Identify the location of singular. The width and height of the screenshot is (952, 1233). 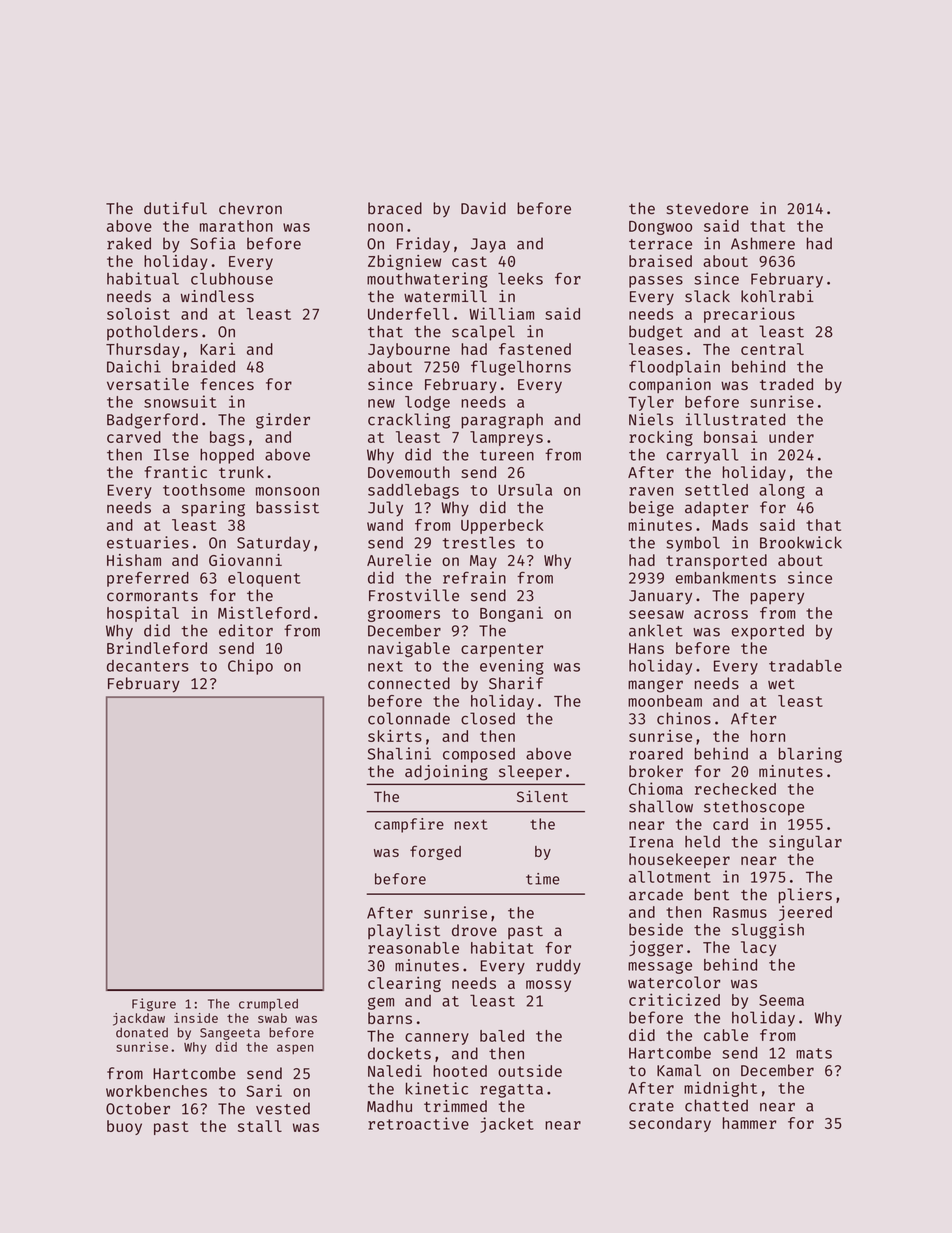
(805, 843).
